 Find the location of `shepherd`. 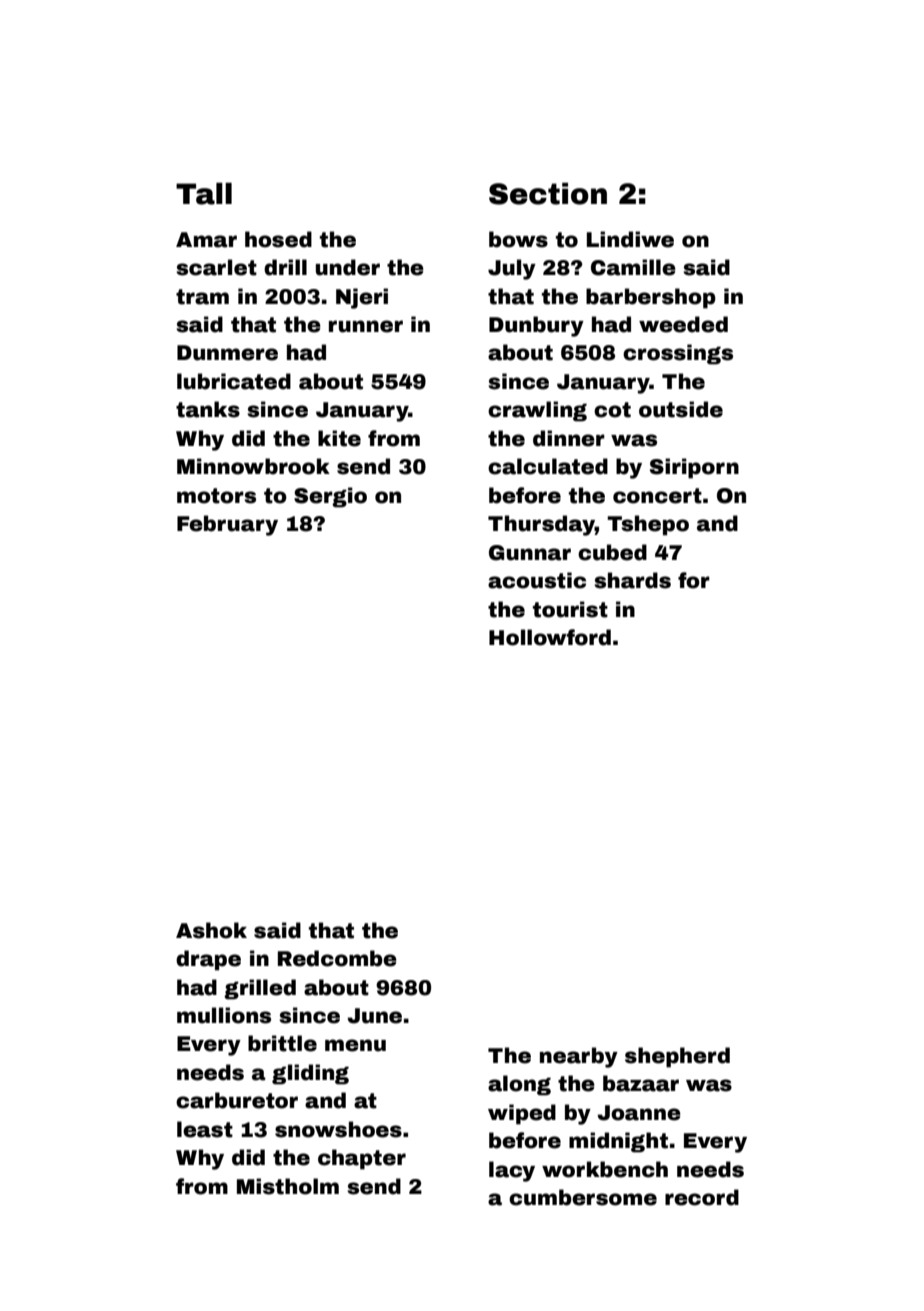

shepherd is located at coordinates (677, 1057).
